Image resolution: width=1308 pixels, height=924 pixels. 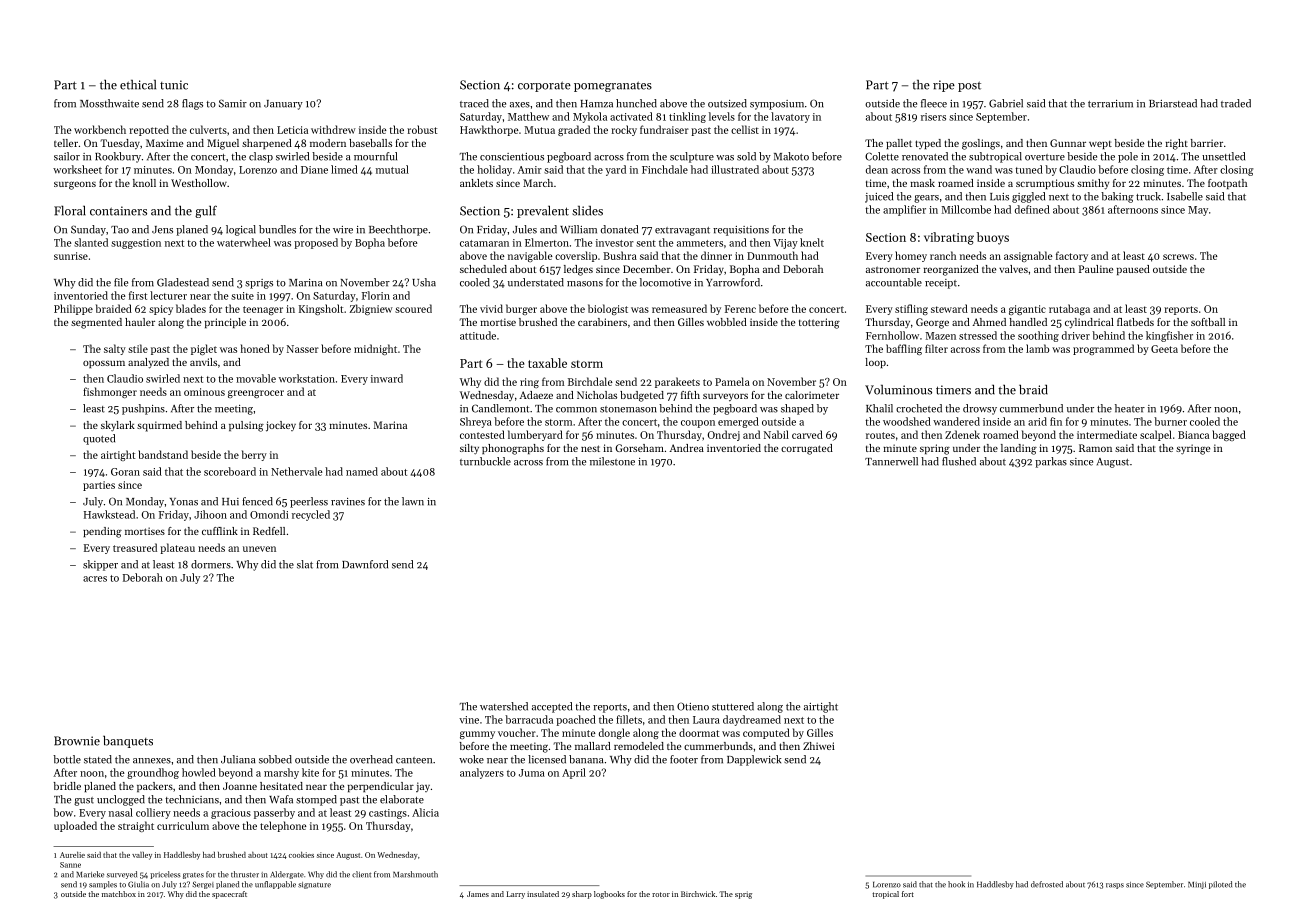 I want to click on Elmerton, so click(x=547, y=242).
